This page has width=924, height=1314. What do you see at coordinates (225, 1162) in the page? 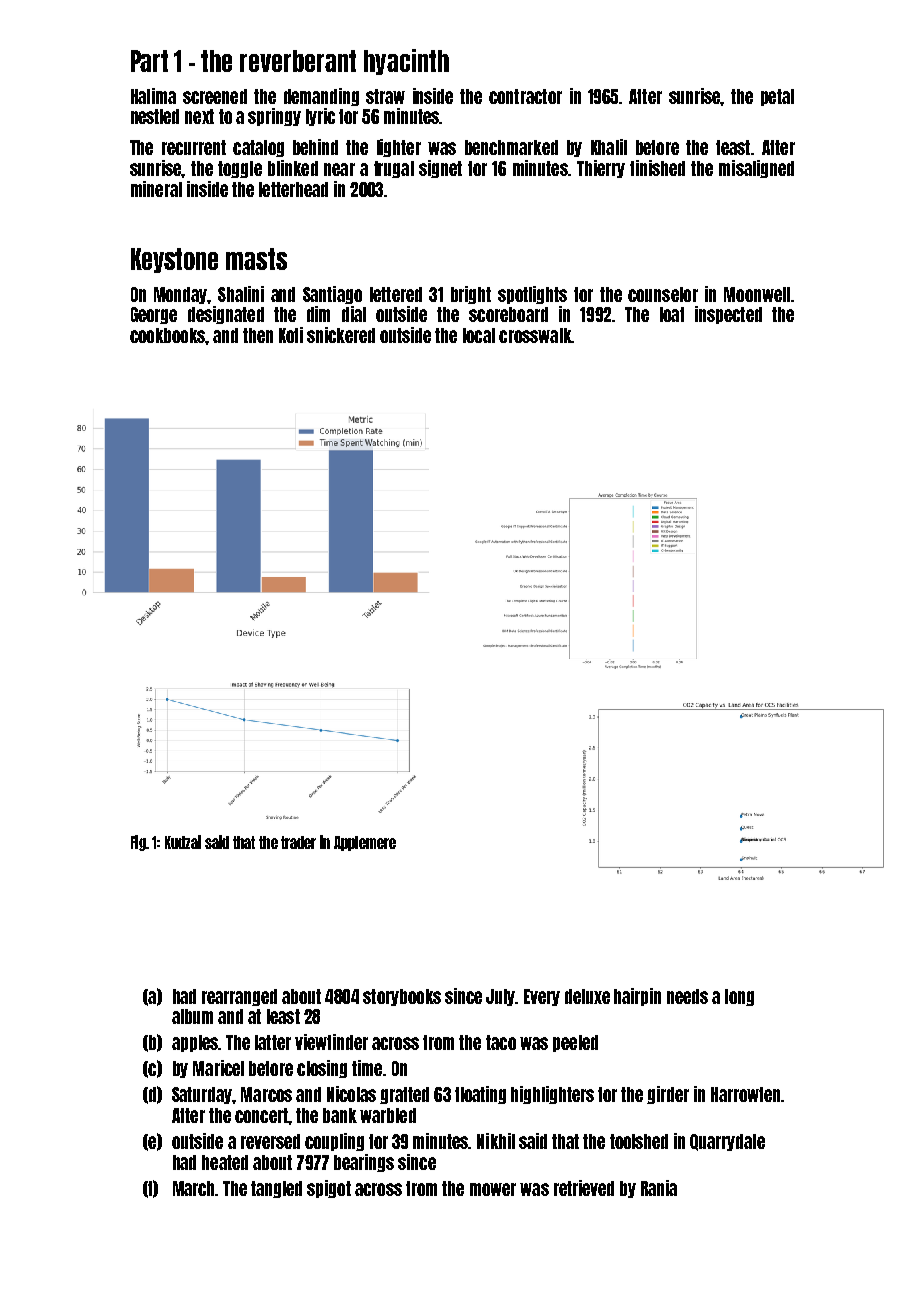
I see `heated` at bounding box center [225, 1162].
